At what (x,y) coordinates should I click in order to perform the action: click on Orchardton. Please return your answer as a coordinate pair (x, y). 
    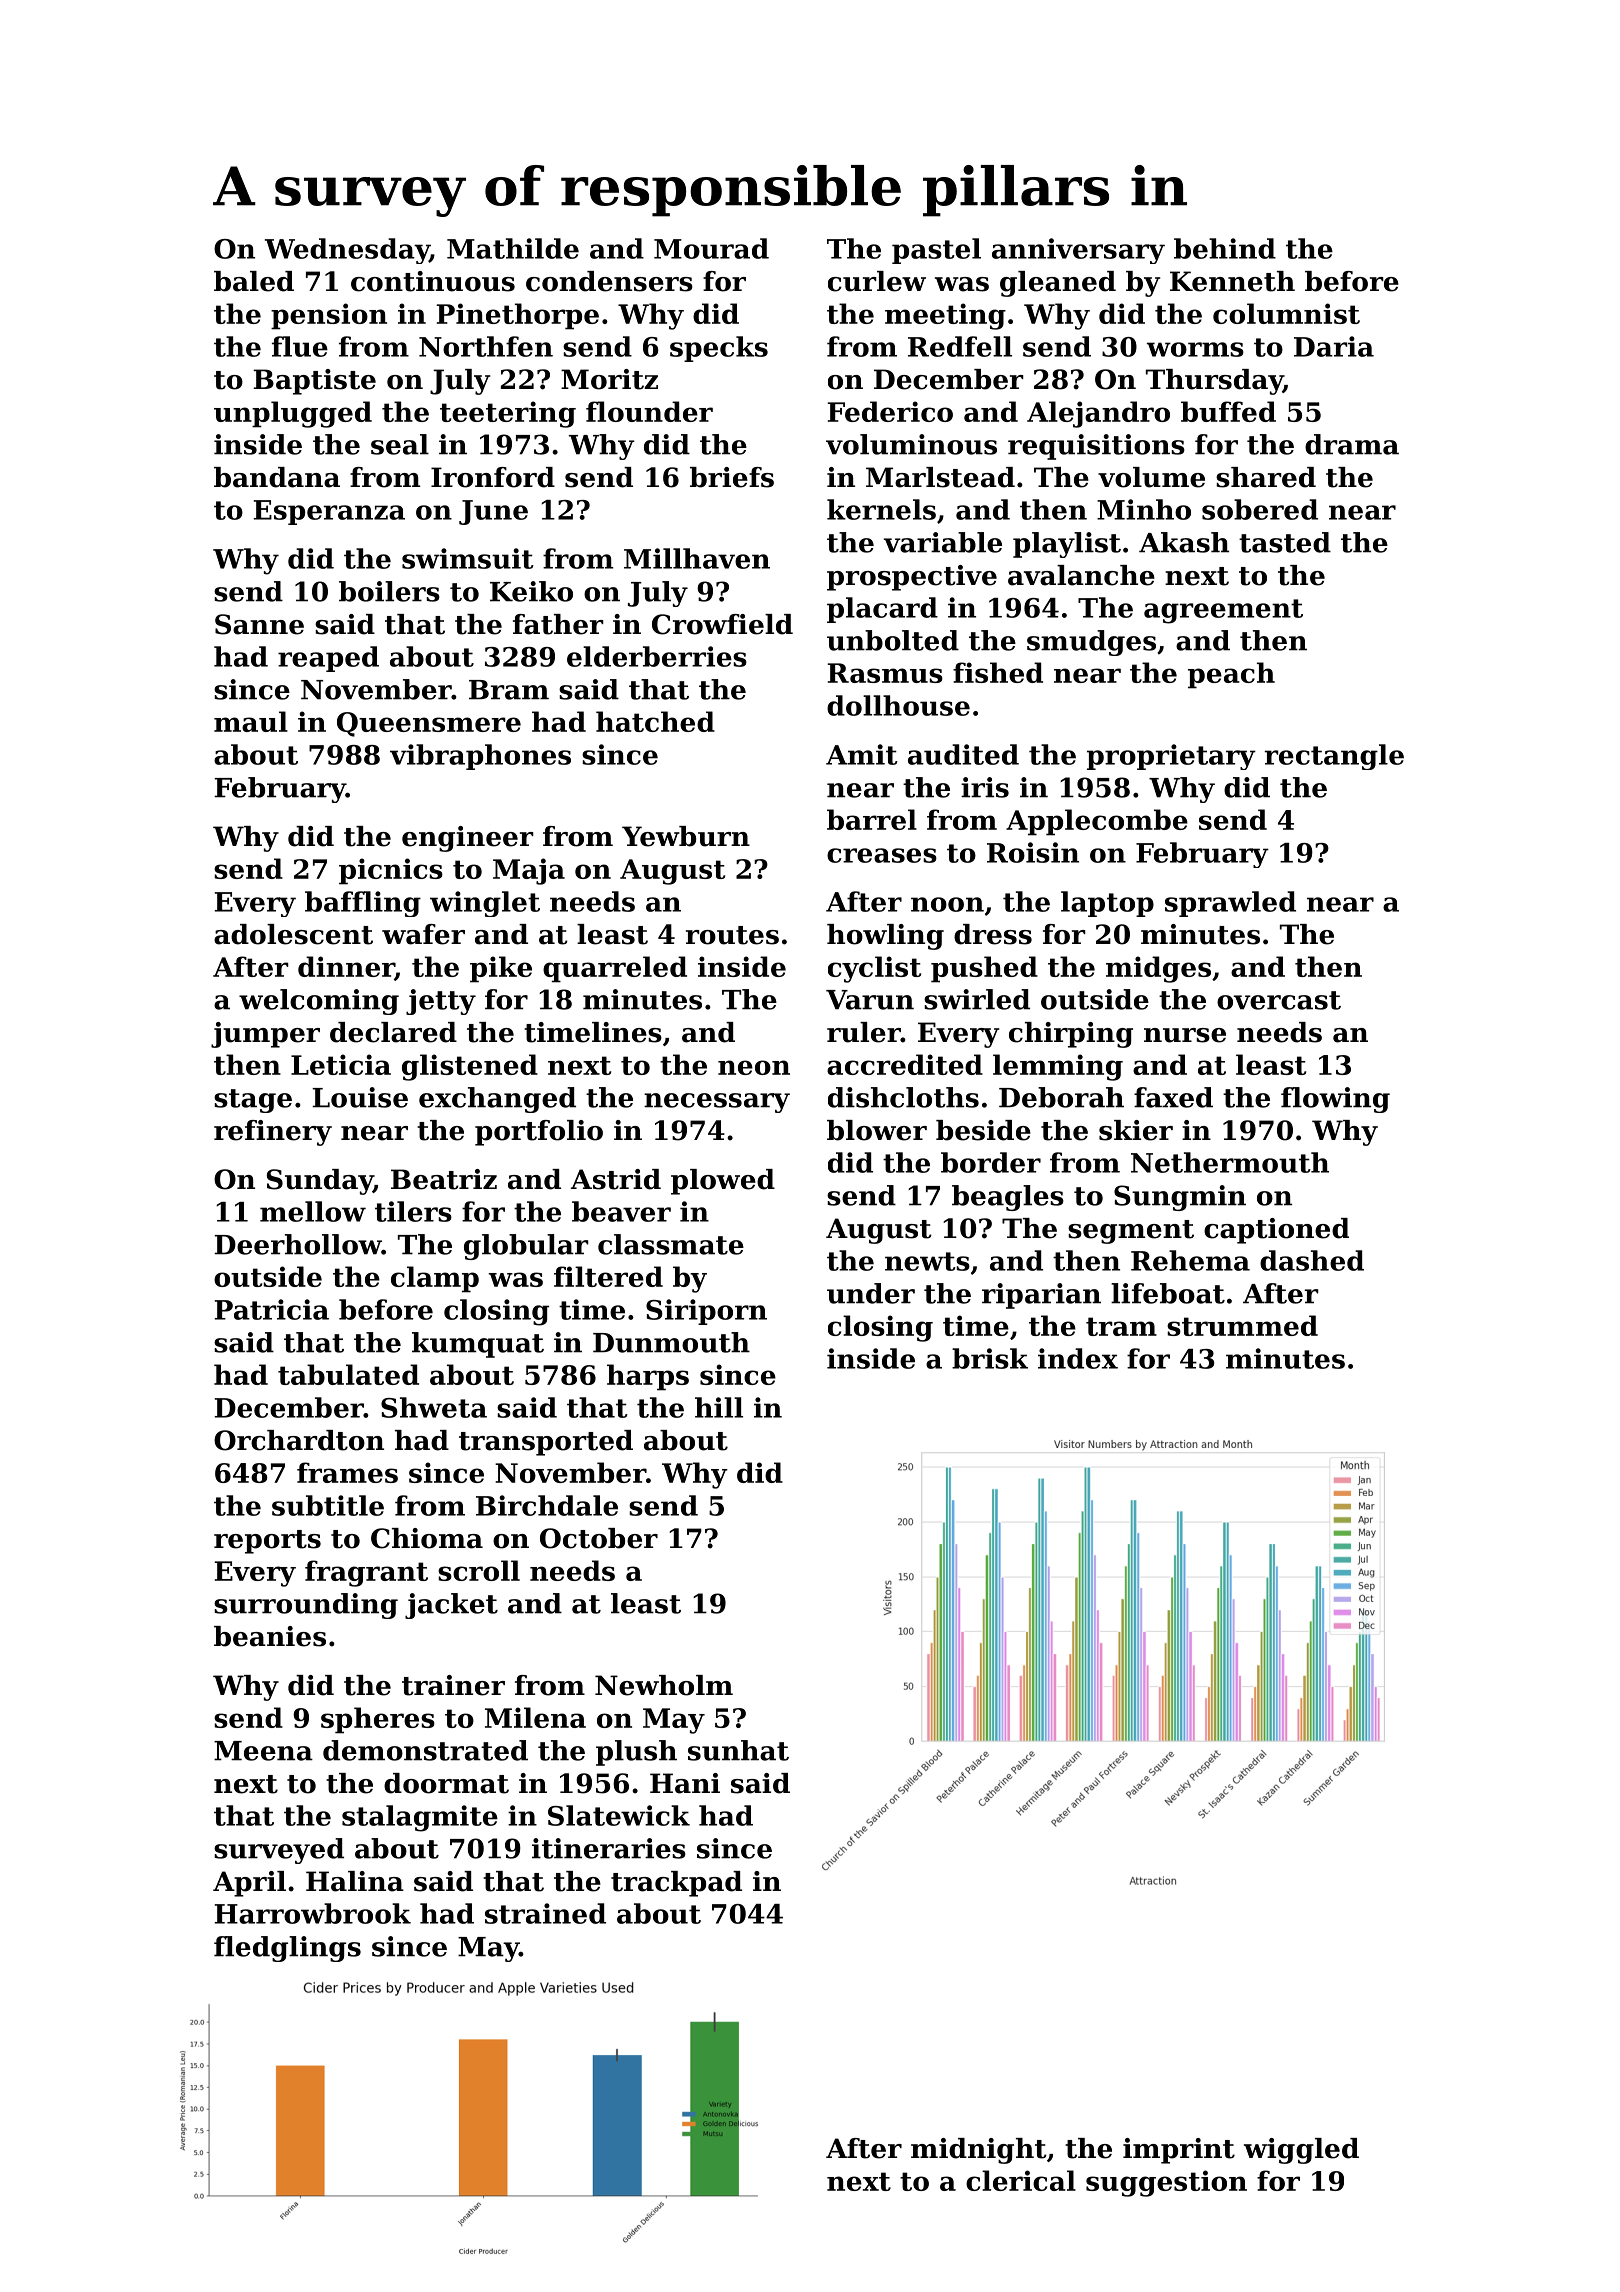
    Looking at the image, I should click on (299, 1440).
